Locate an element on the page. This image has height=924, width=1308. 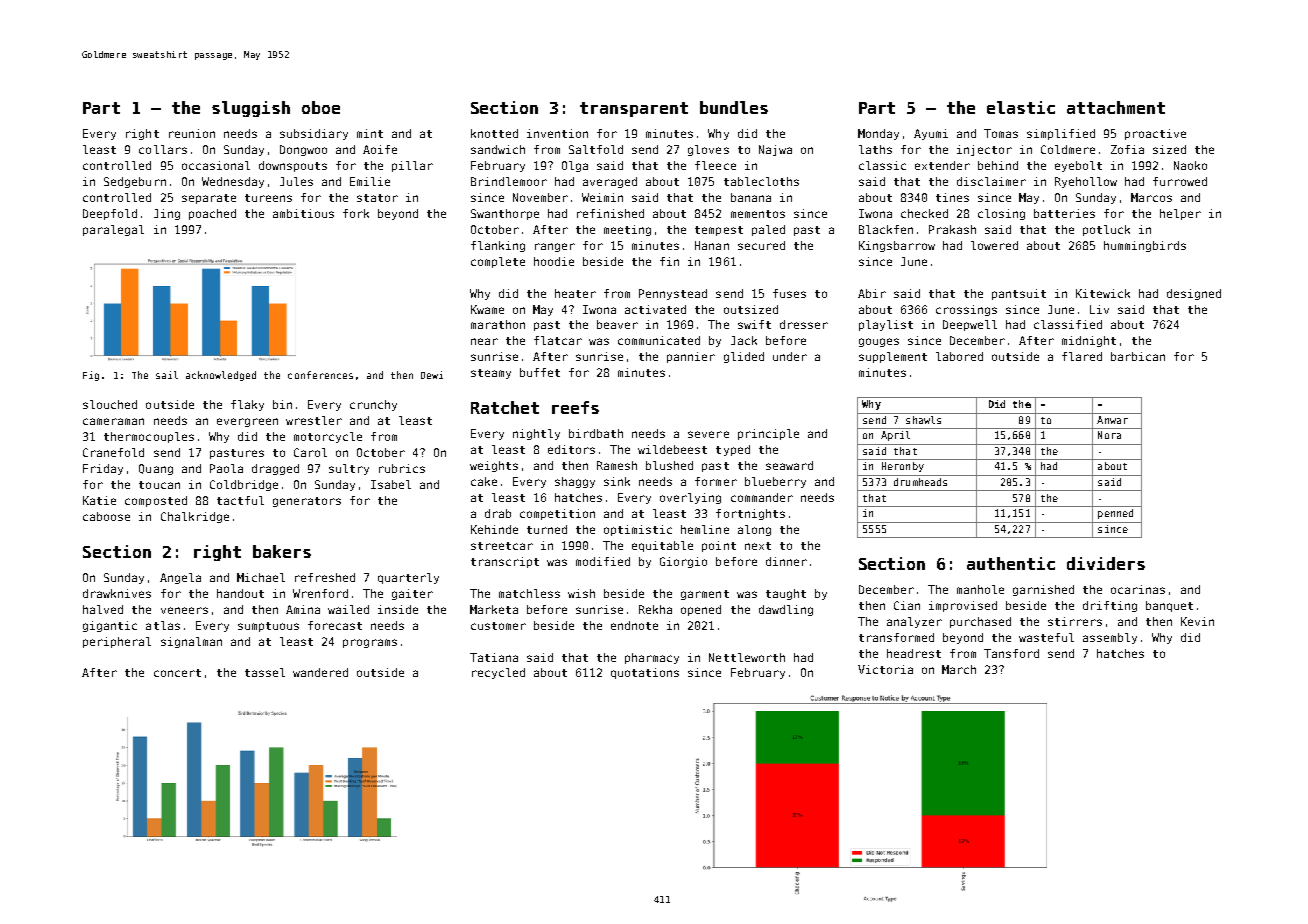
sluggish is located at coordinates (251, 109).
